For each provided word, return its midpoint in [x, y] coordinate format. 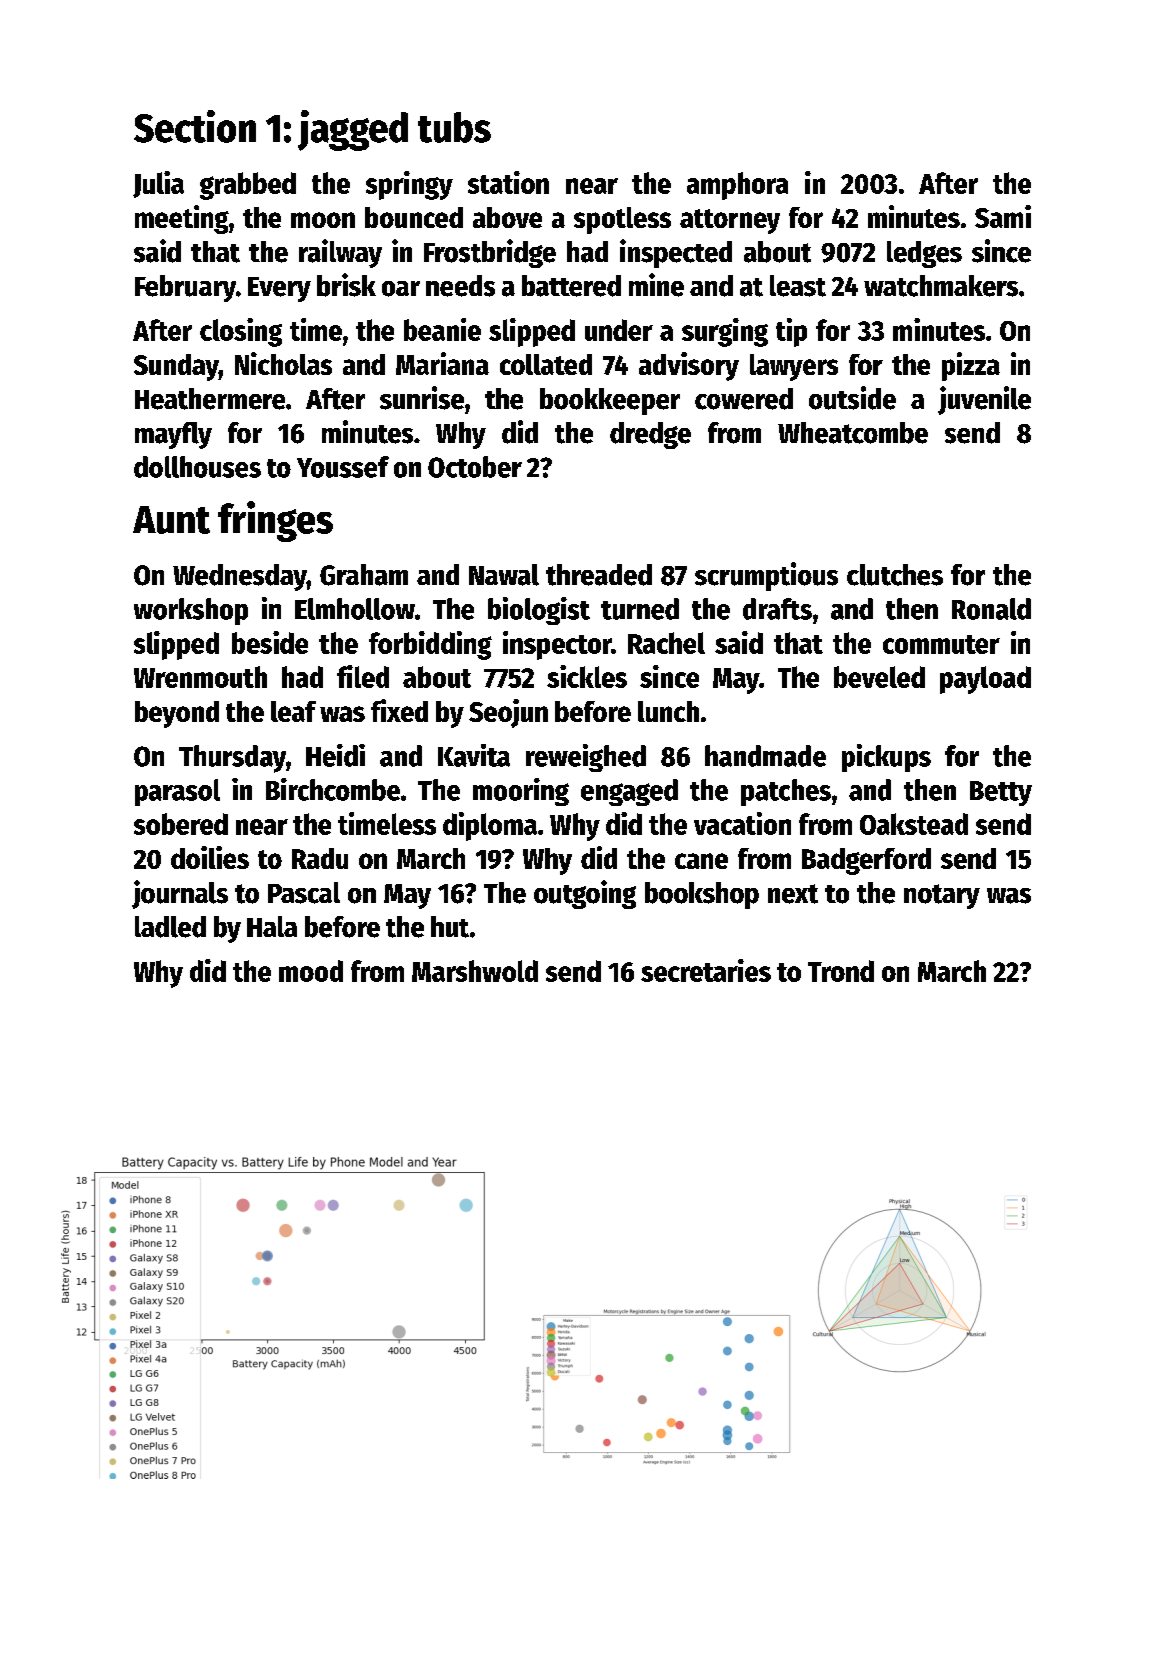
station [508, 182]
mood [311, 971]
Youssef [343, 467]
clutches [895, 575]
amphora [737, 186]
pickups [886, 758]
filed [363, 676]
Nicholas [283, 363]
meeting [182, 219]
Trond [841, 971]
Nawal [504, 575]
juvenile [984, 400]
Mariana [442, 363]
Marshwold [475, 971]
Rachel [666, 643]
